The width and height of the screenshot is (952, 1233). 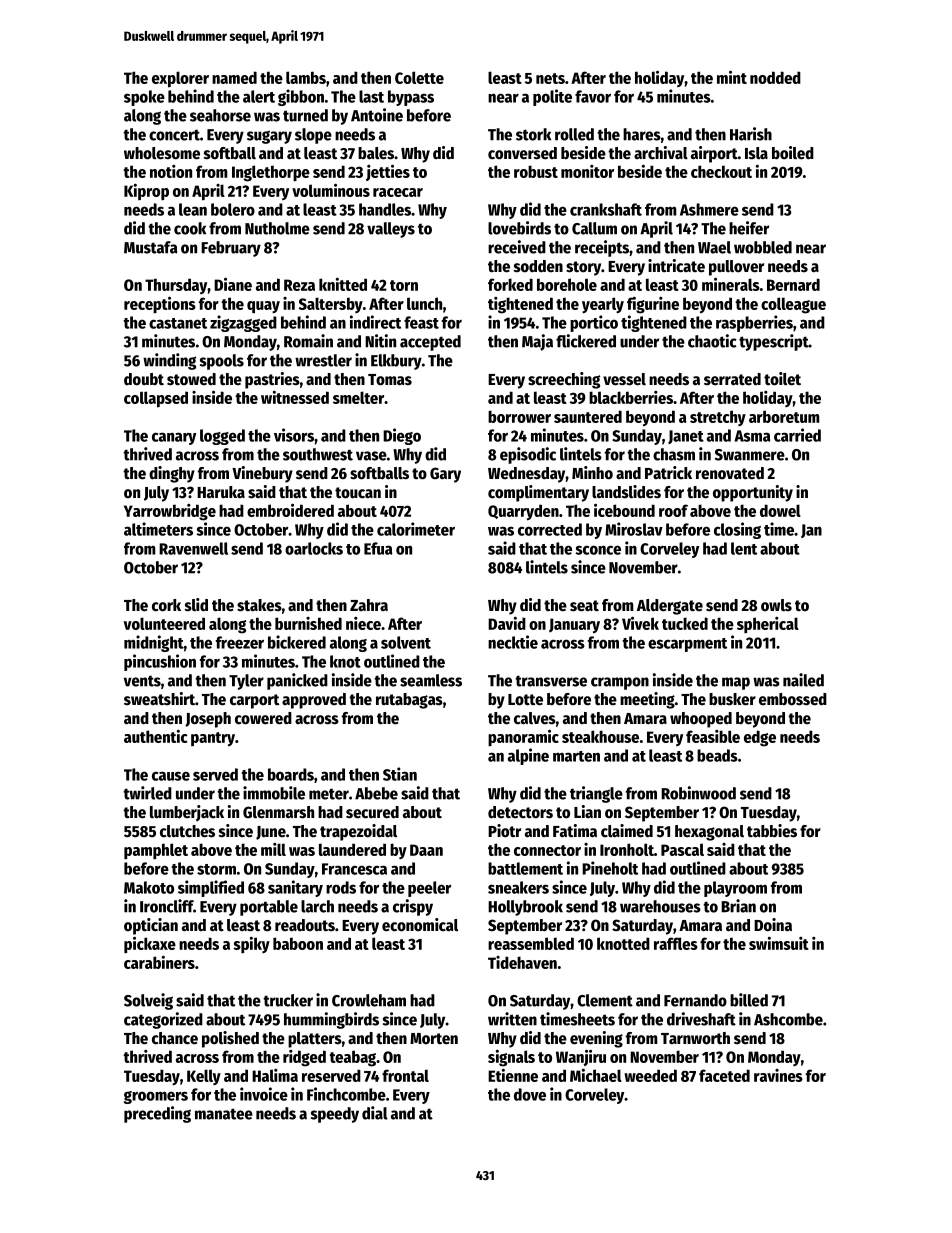 I want to click on peeler, so click(x=429, y=889).
